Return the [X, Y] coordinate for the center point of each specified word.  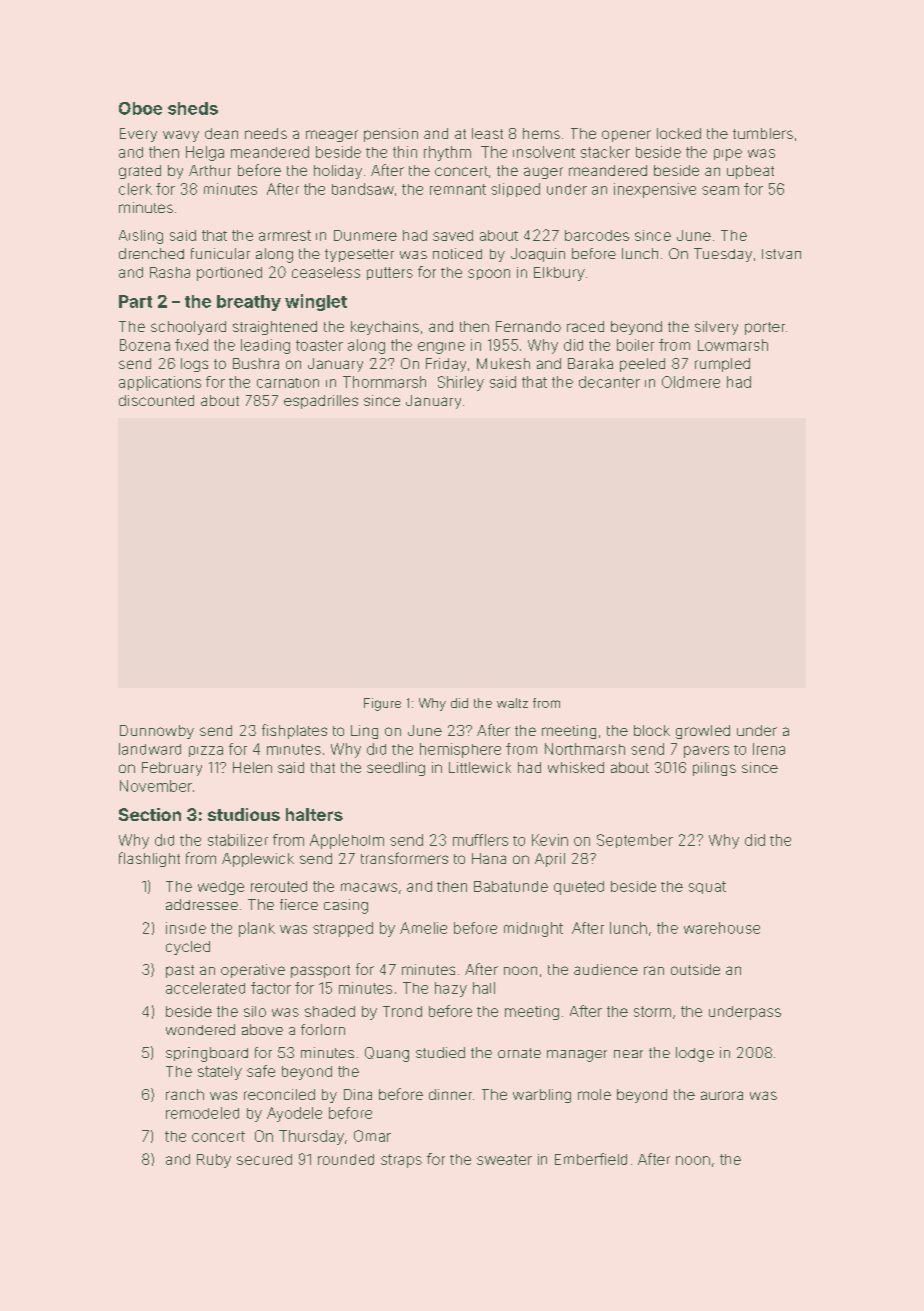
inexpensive [655, 190]
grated [140, 172]
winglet [316, 302]
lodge [695, 1054]
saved [453, 235]
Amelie [423, 928]
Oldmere [691, 382]
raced [585, 326]
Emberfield [591, 1159]
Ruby [214, 1161]
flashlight [149, 859]
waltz [512, 703]
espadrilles [321, 402]
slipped [515, 190]
